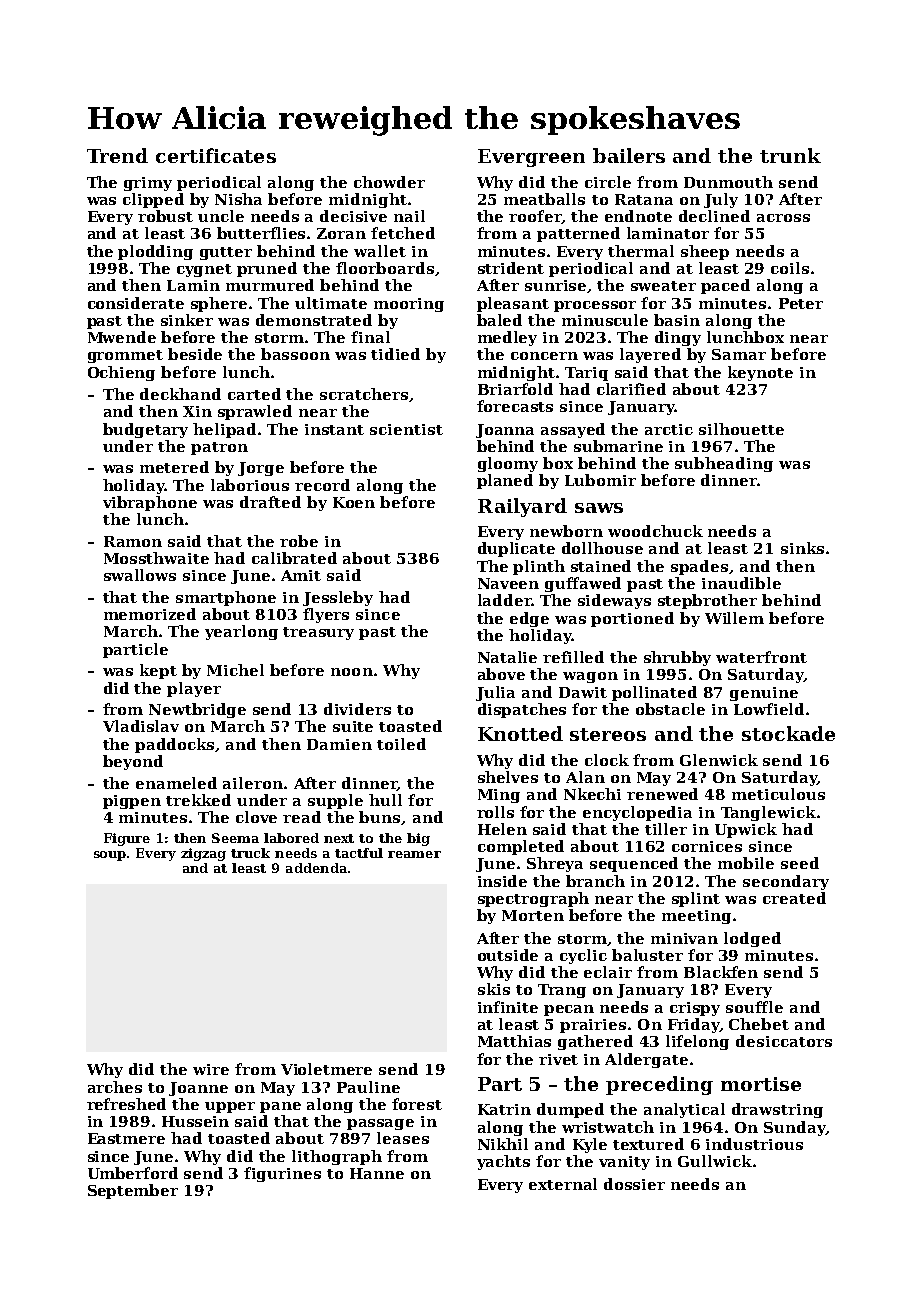 This screenshot has height=1308, width=924. Describe the element at coordinates (790, 268) in the screenshot. I see `coils` at that location.
